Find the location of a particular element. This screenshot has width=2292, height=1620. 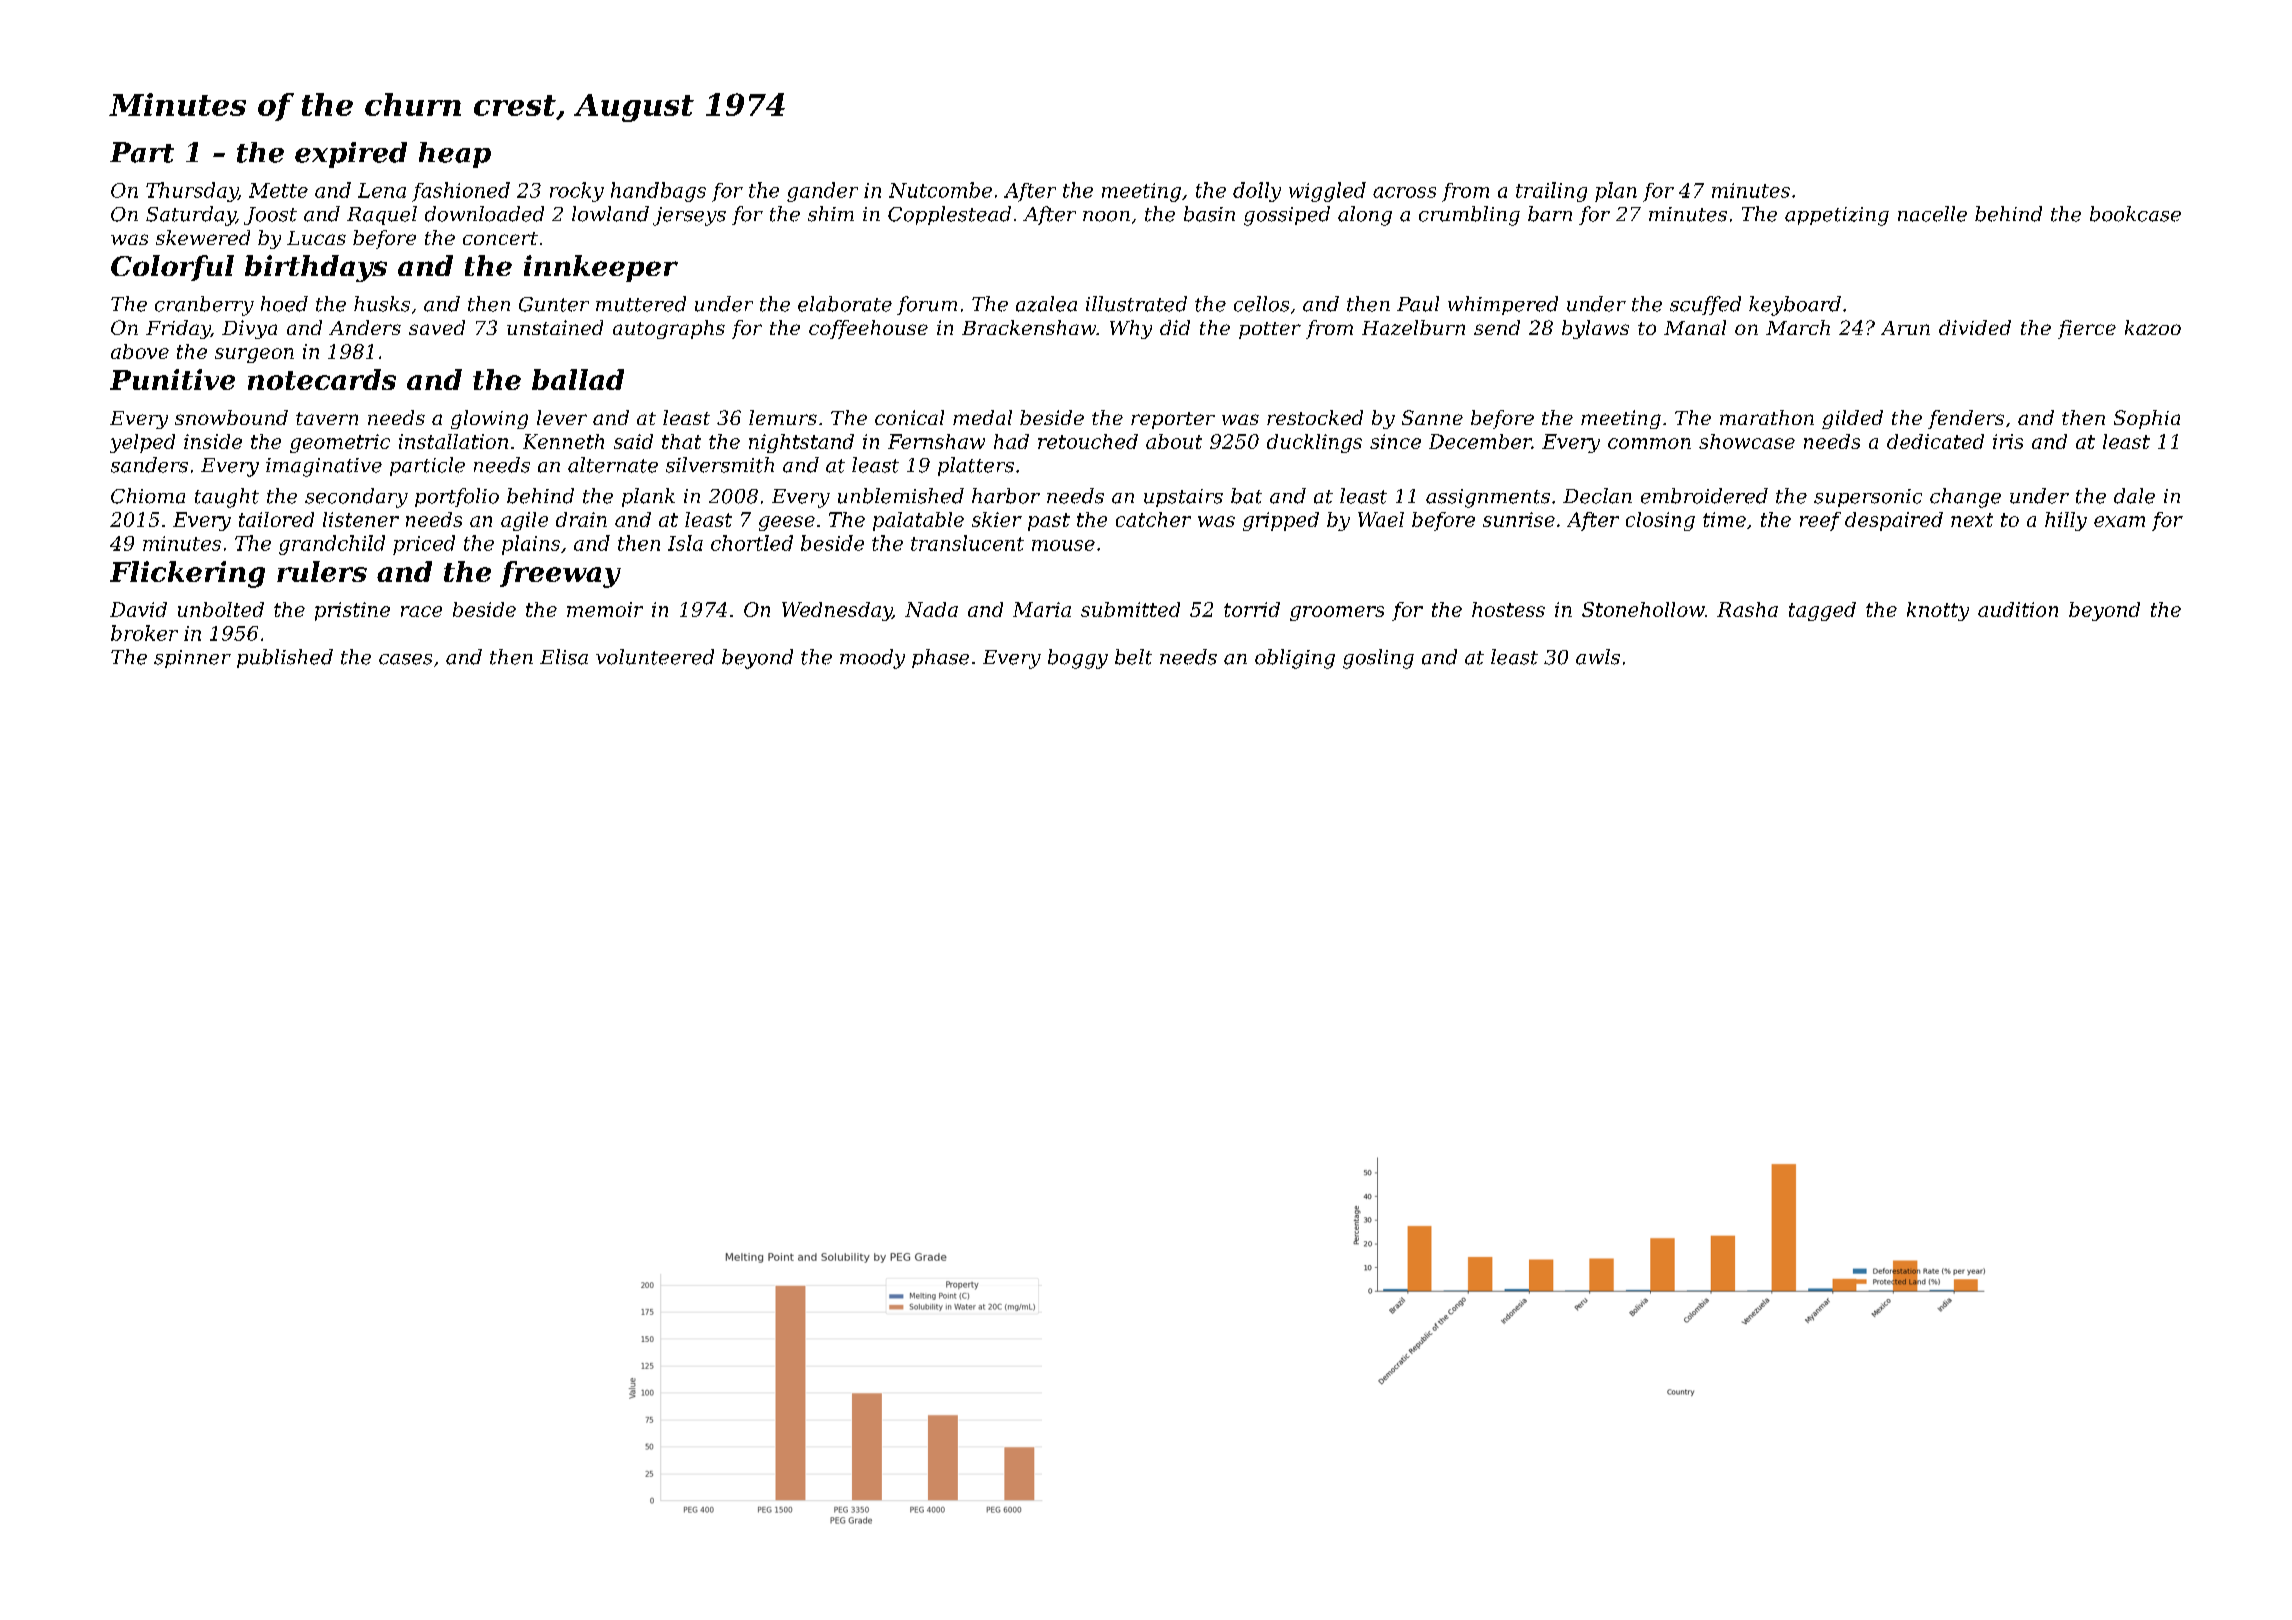

bookcase is located at coordinates (2135, 214).
